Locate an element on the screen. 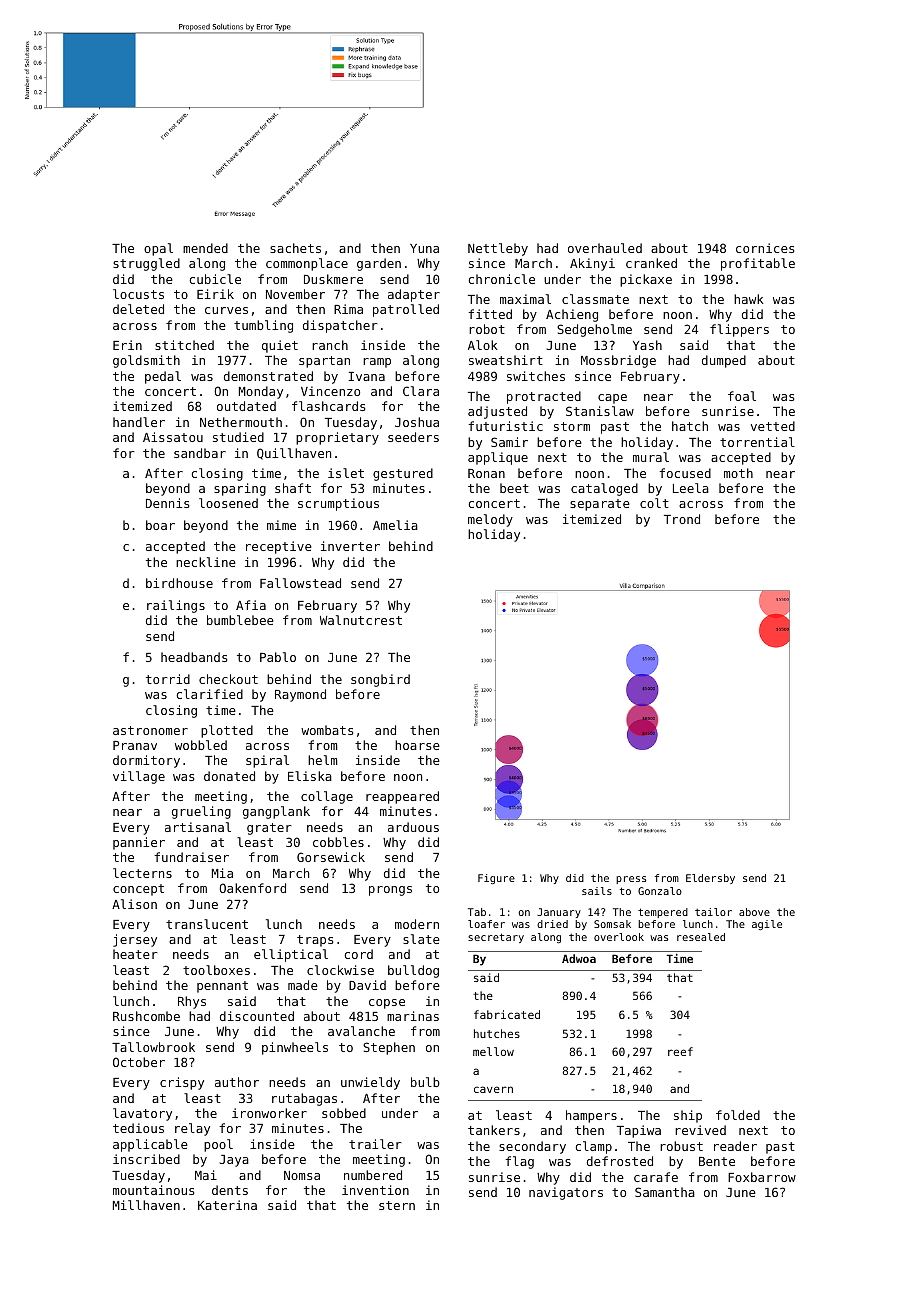 This screenshot has width=908, height=1316. navigators is located at coordinates (566, 1193).
